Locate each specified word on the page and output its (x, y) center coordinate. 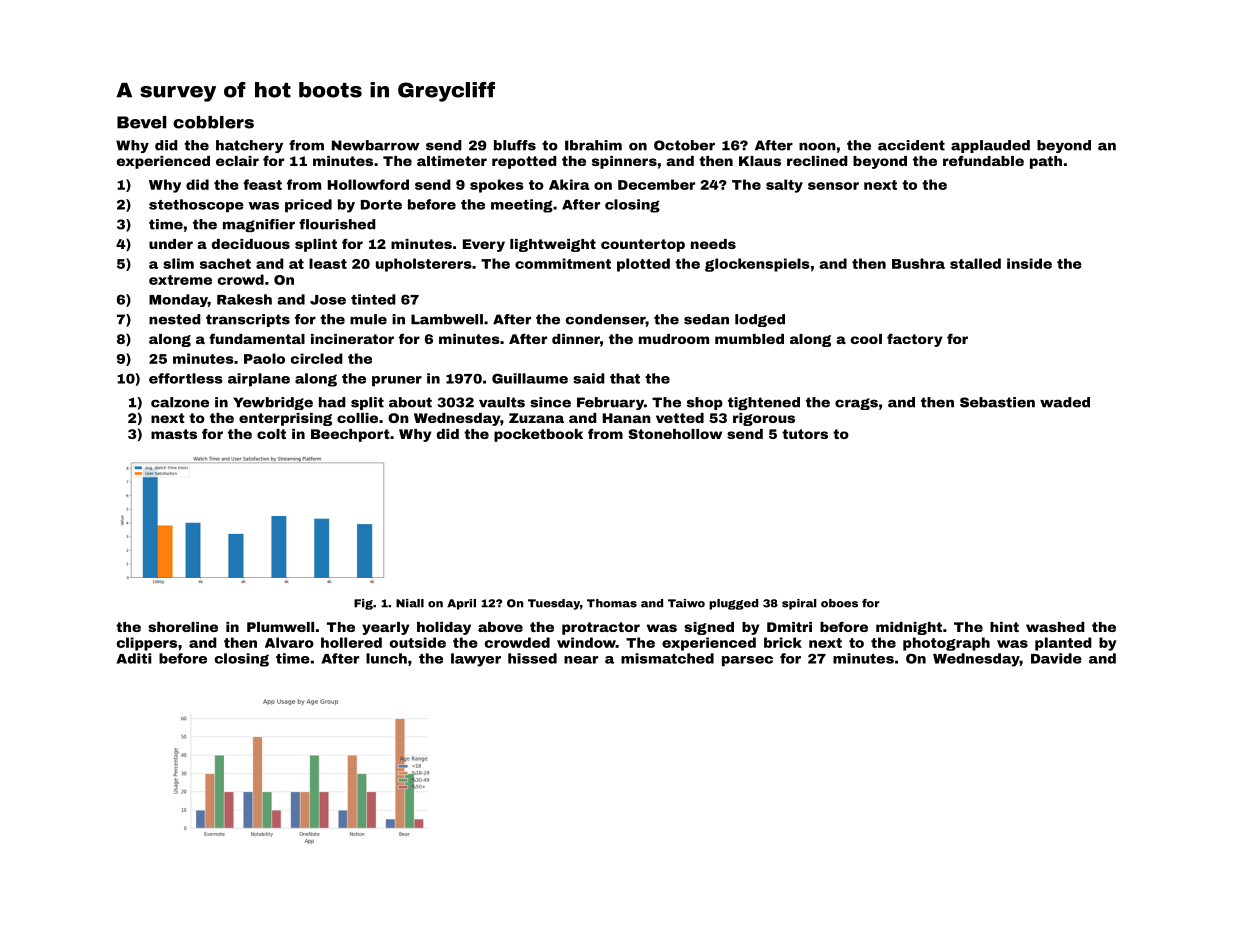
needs (713, 244)
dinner (576, 339)
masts (174, 434)
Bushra (918, 263)
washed (1055, 627)
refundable (983, 160)
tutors (805, 434)
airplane (259, 380)
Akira (569, 184)
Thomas (612, 603)
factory (914, 340)
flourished (337, 224)
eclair (237, 161)
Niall (410, 603)
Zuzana (536, 418)
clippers (147, 644)
